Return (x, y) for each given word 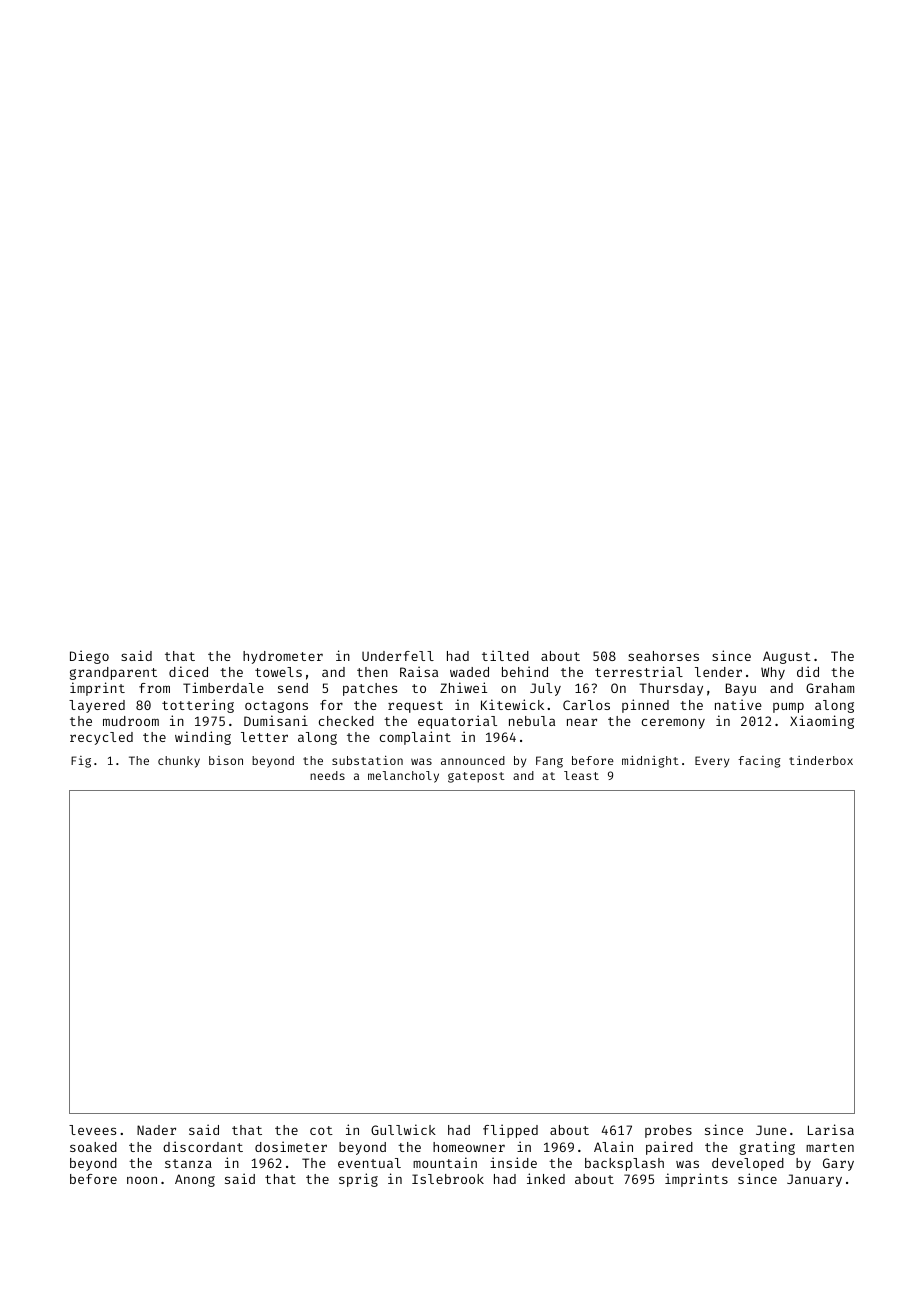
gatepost (476, 777)
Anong (195, 1180)
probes (668, 1131)
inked (546, 1178)
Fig (81, 762)
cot (321, 1130)
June (771, 1130)
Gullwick (403, 1129)
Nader (156, 1130)
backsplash (624, 1164)
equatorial (457, 722)
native (738, 704)
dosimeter (291, 1146)
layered (97, 706)
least (581, 775)
